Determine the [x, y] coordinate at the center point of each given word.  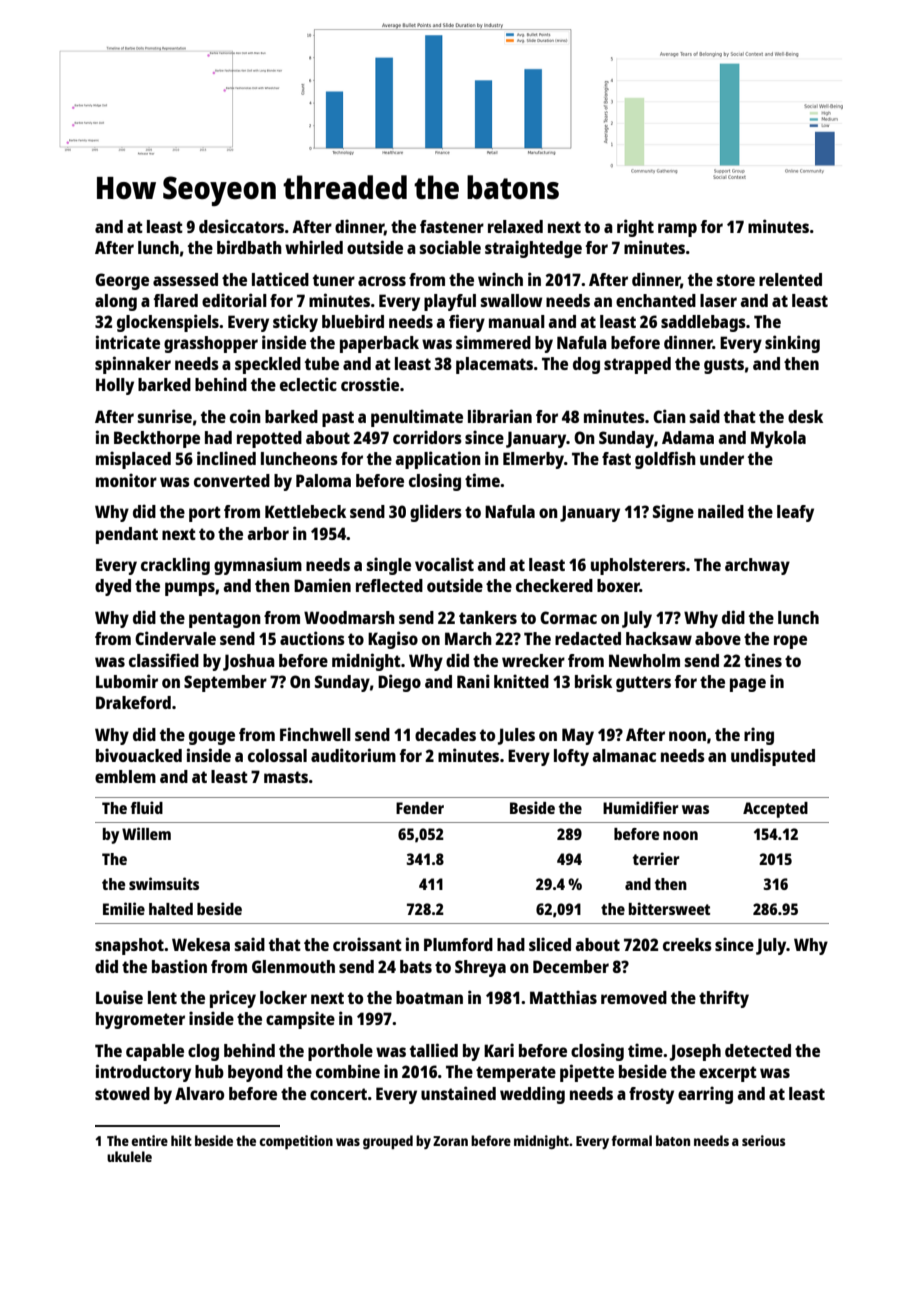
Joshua [249, 662]
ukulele [129, 1156]
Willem [146, 833]
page [748, 685]
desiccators [241, 226]
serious [764, 1140]
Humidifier [641, 807]
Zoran [450, 1141]
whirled [314, 247]
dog [586, 365]
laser [718, 300]
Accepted [775, 810]
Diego [399, 683]
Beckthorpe [157, 439]
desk [805, 416]
